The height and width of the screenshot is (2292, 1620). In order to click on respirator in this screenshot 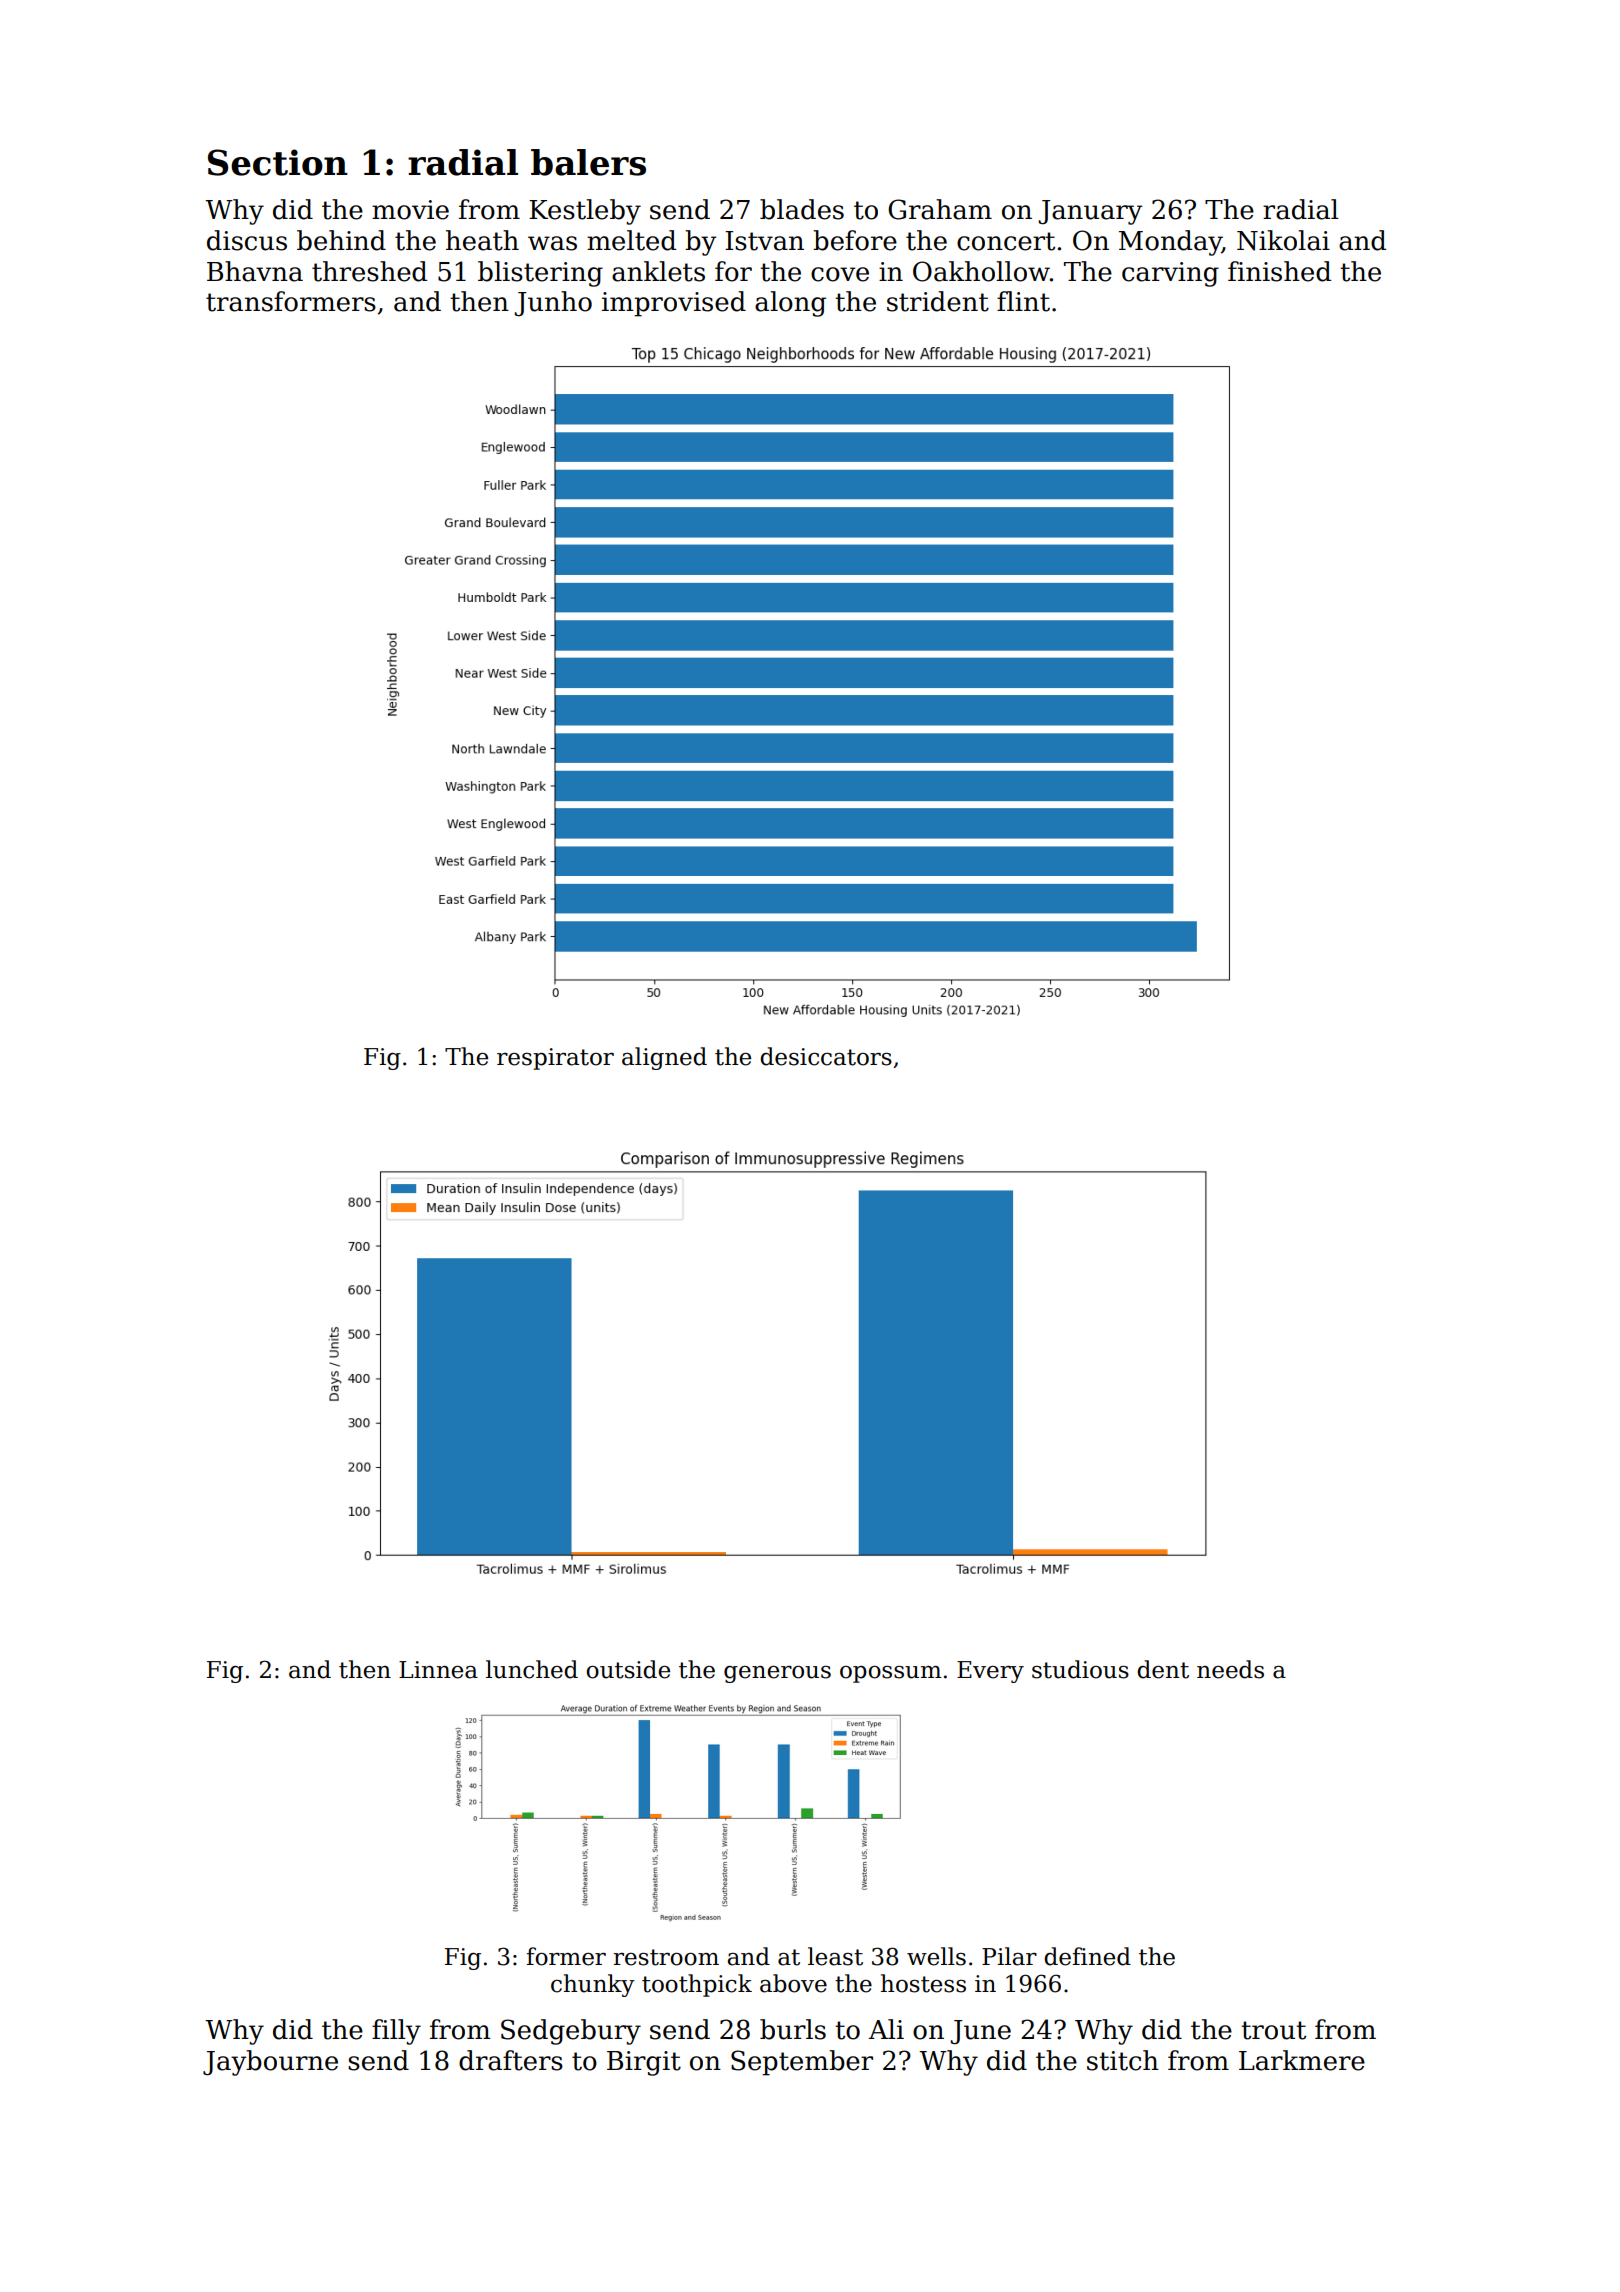, I will do `click(555, 1059)`.
